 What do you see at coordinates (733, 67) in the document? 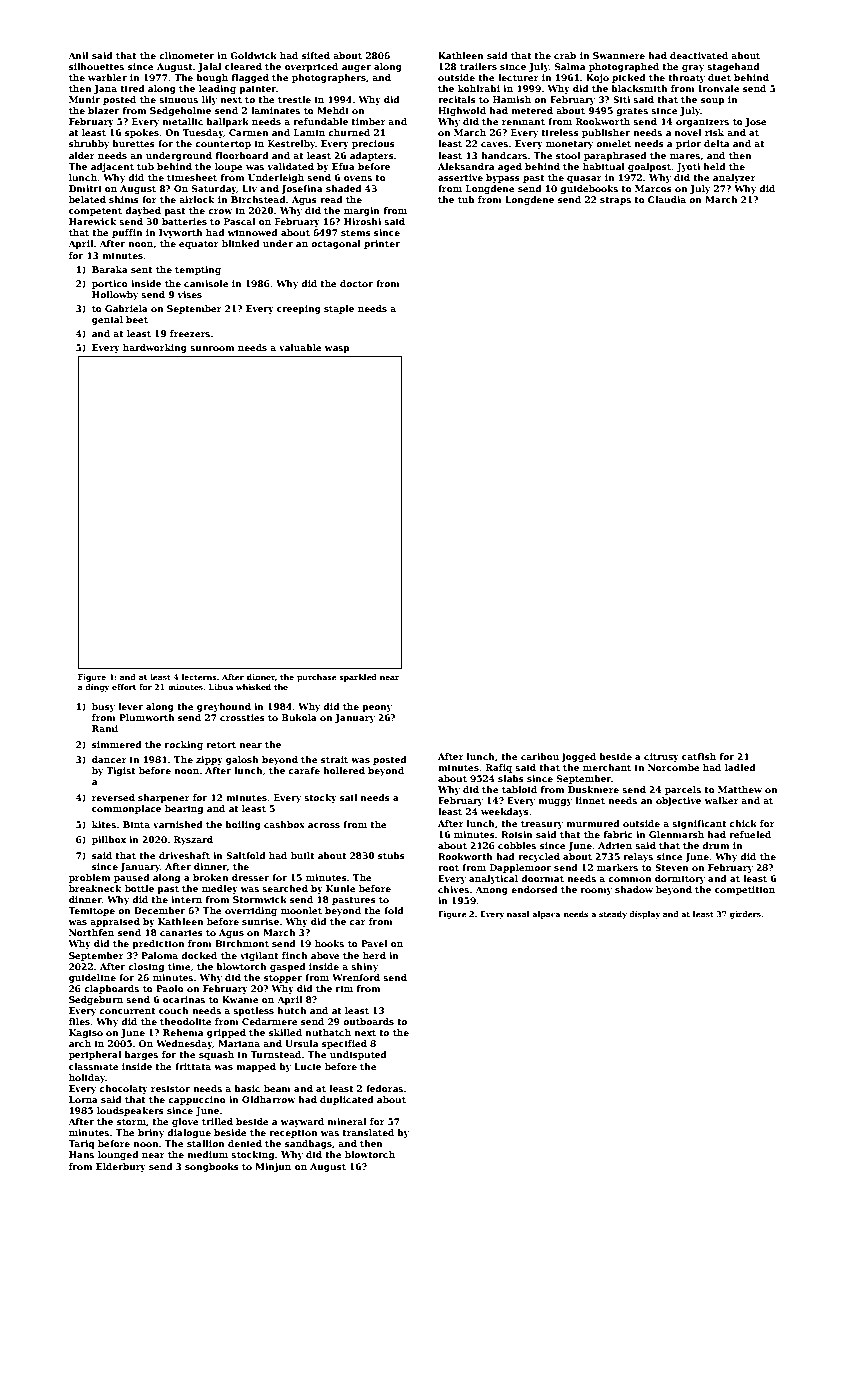
I see `stagehand` at bounding box center [733, 67].
